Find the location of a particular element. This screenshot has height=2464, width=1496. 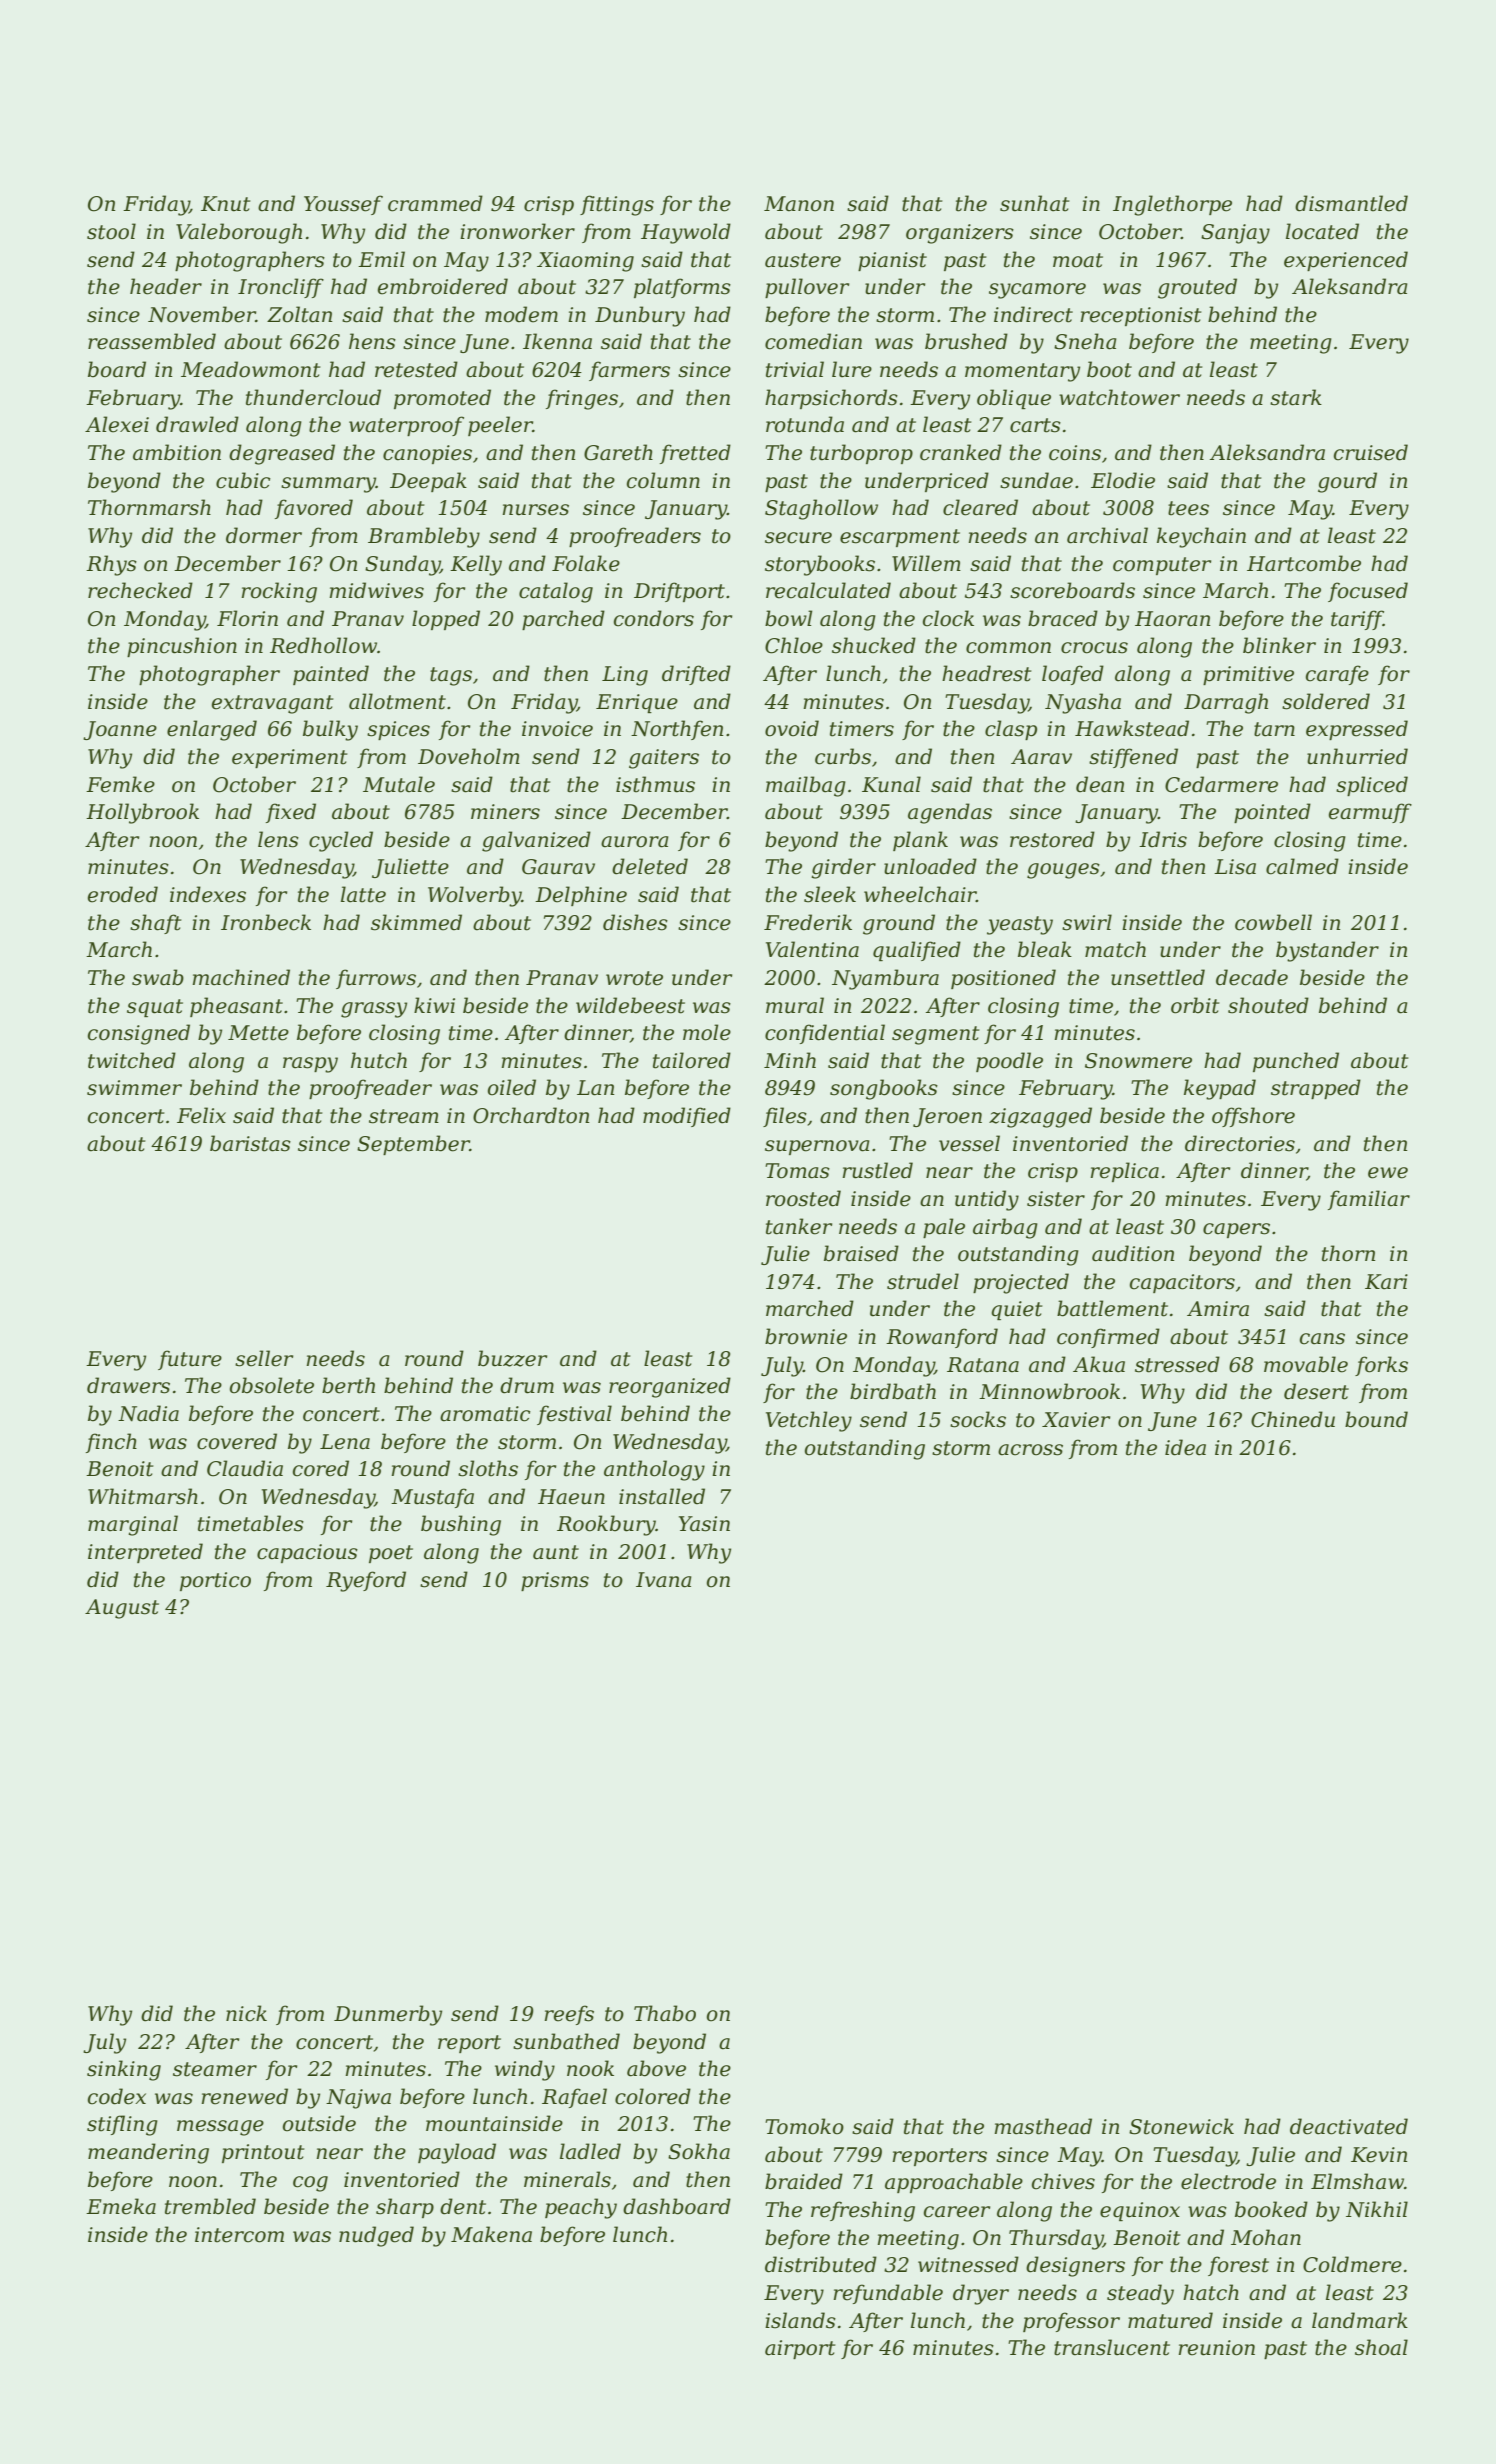

boot is located at coordinates (1109, 369).
